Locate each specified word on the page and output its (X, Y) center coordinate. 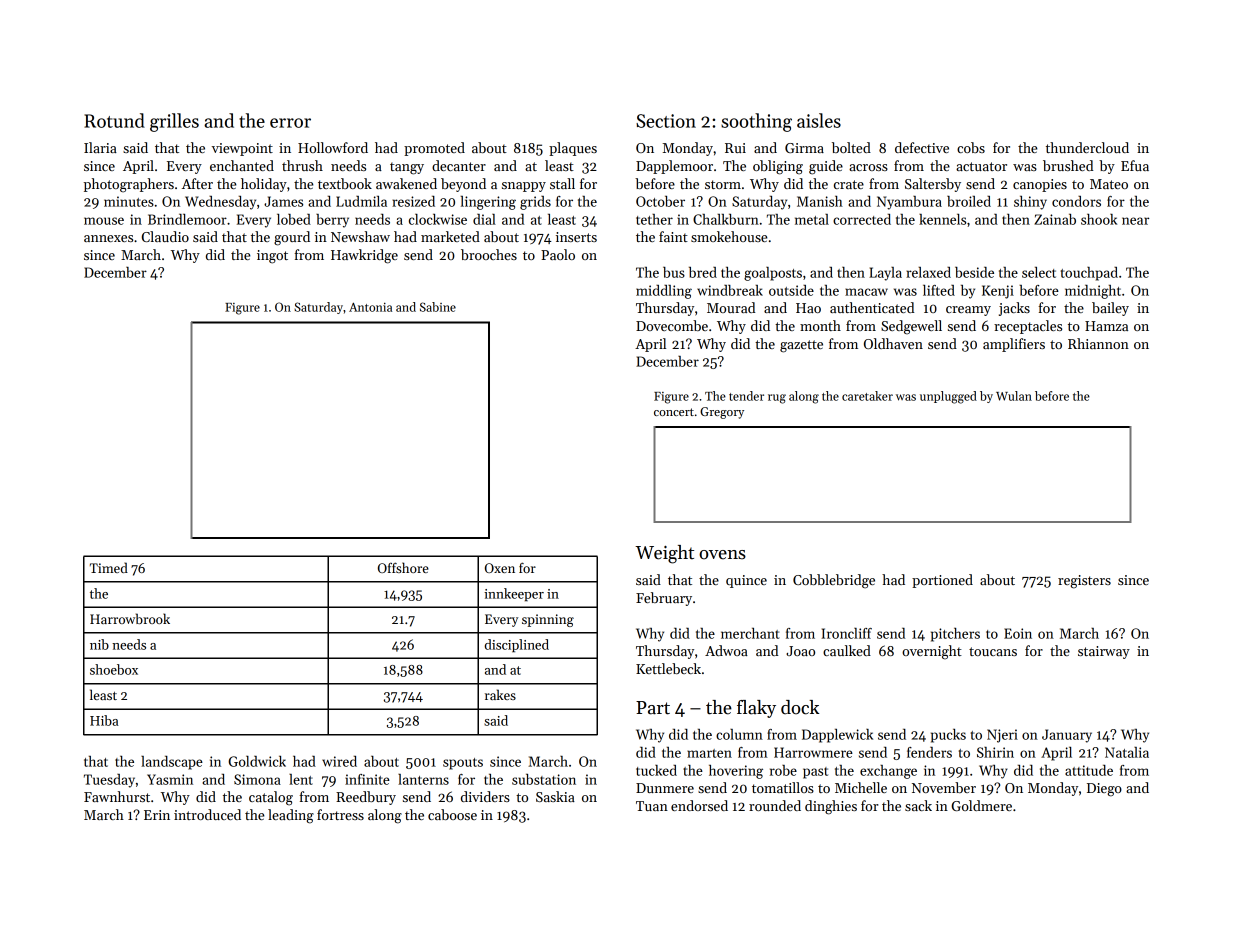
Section (666, 121)
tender (746, 396)
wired (339, 761)
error (290, 123)
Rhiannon (1098, 343)
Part (653, 708)
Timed (109, 567)
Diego (1104, 790)
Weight (664, 554)
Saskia (555, 796)
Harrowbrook (130, 618)
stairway (1104, 652)
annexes (108, 238)
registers (1084, 582)
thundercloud (1087, 147)
